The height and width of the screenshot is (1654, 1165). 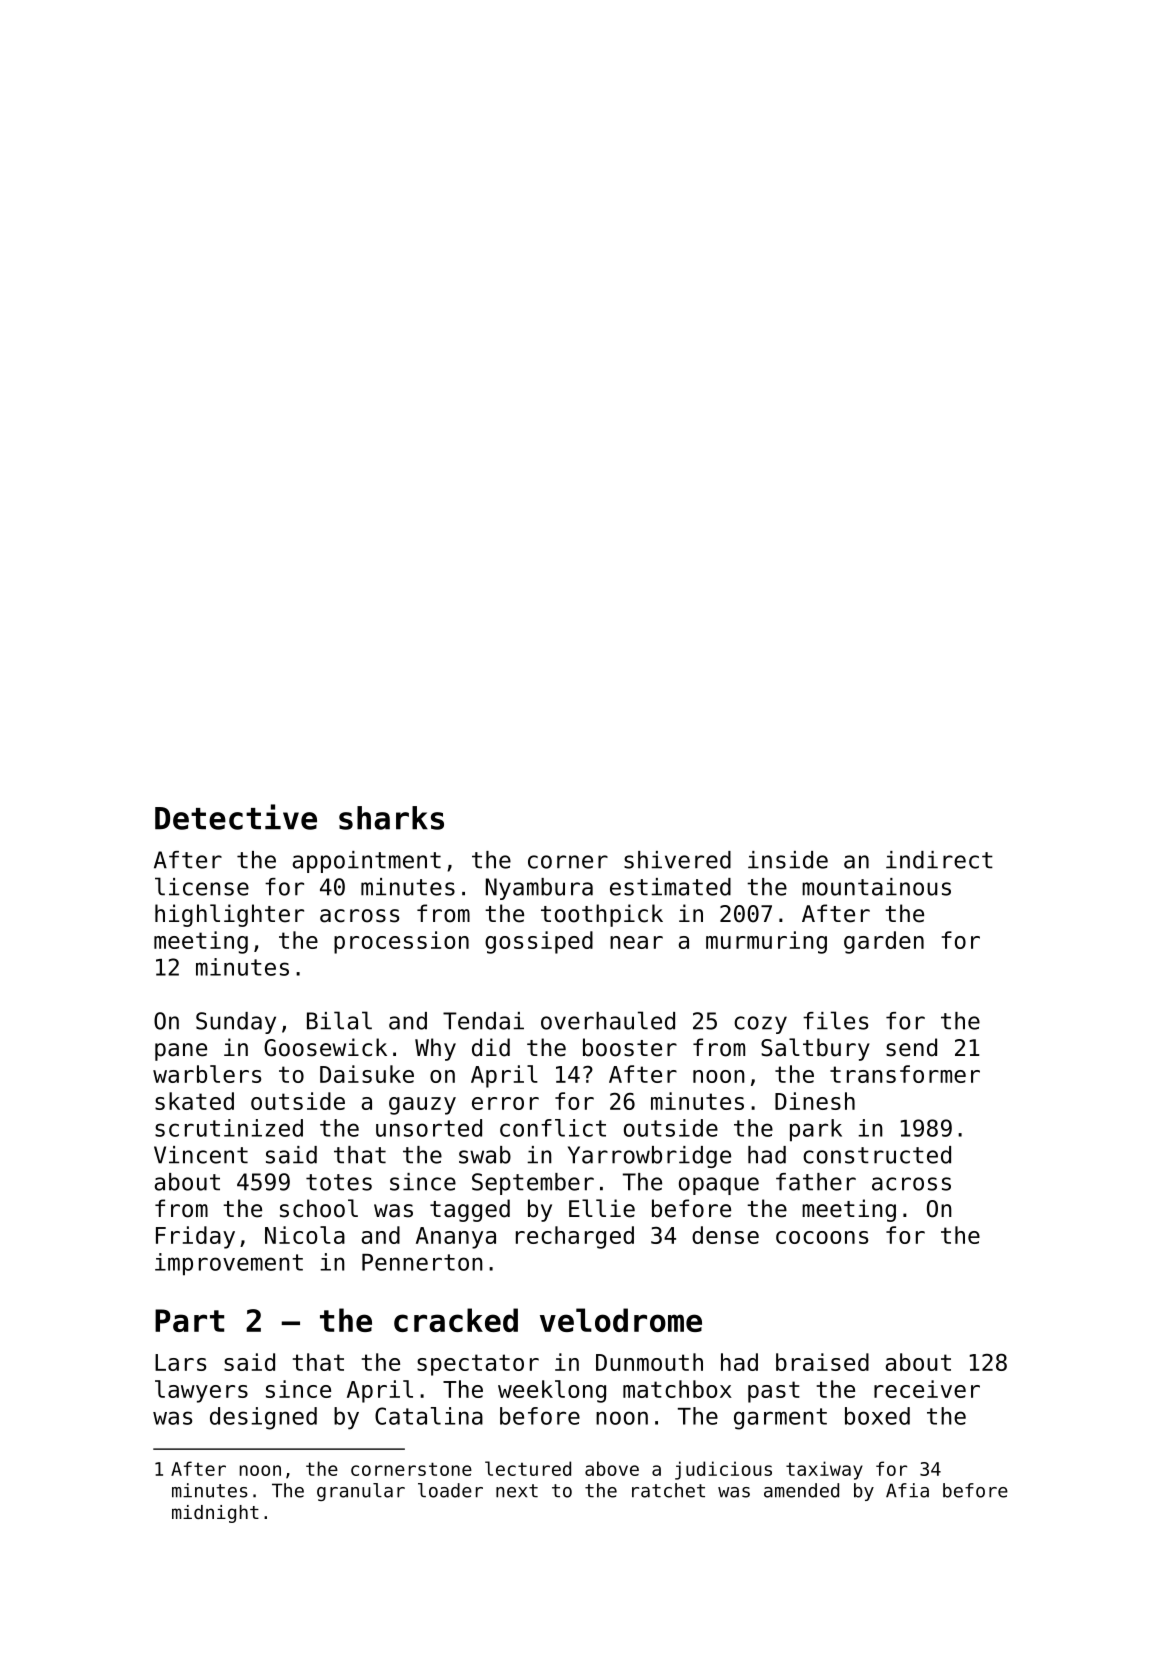 What do you see at coordinates (339, 1182) in the screenshot?
I see `totes` at bounding box center [339, 1182].
